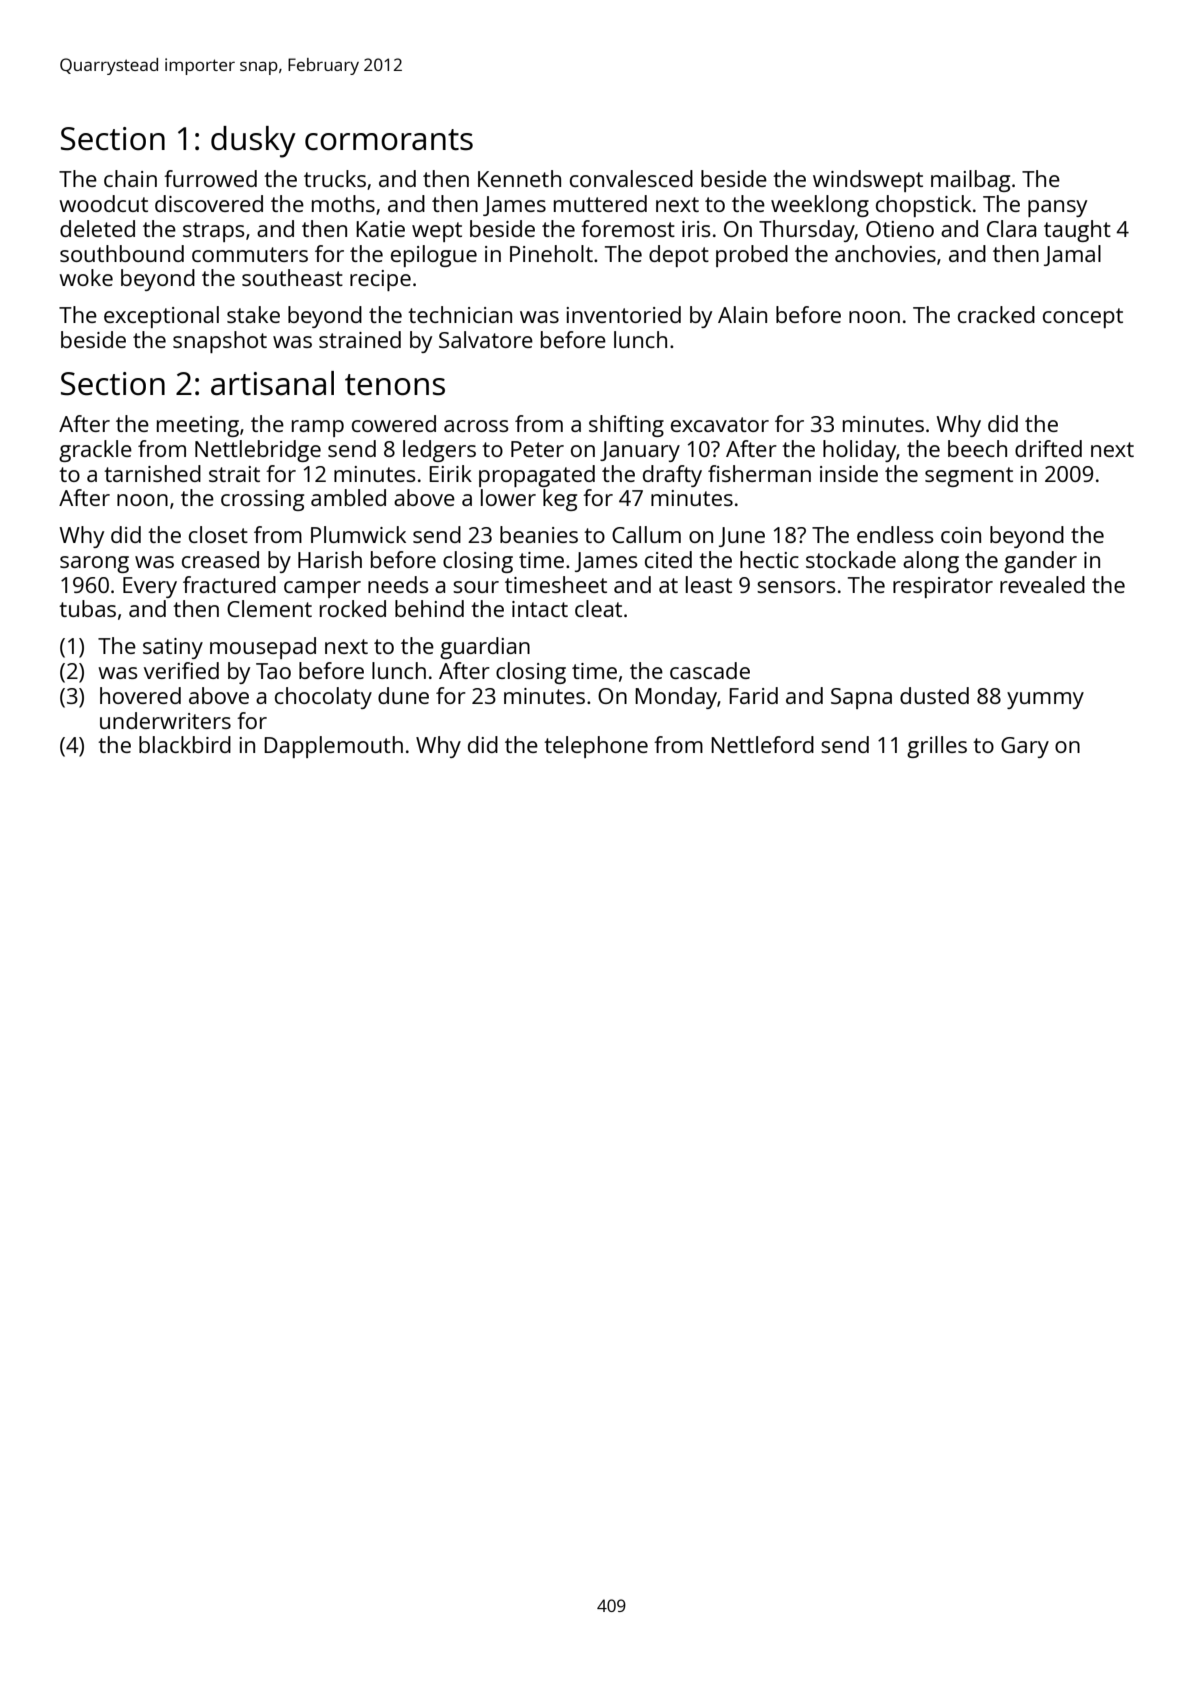 The width and height of the document is (1194, 1688). Describe the element at coordinates (600, 203) in the document. I see `muttered` at that location.
